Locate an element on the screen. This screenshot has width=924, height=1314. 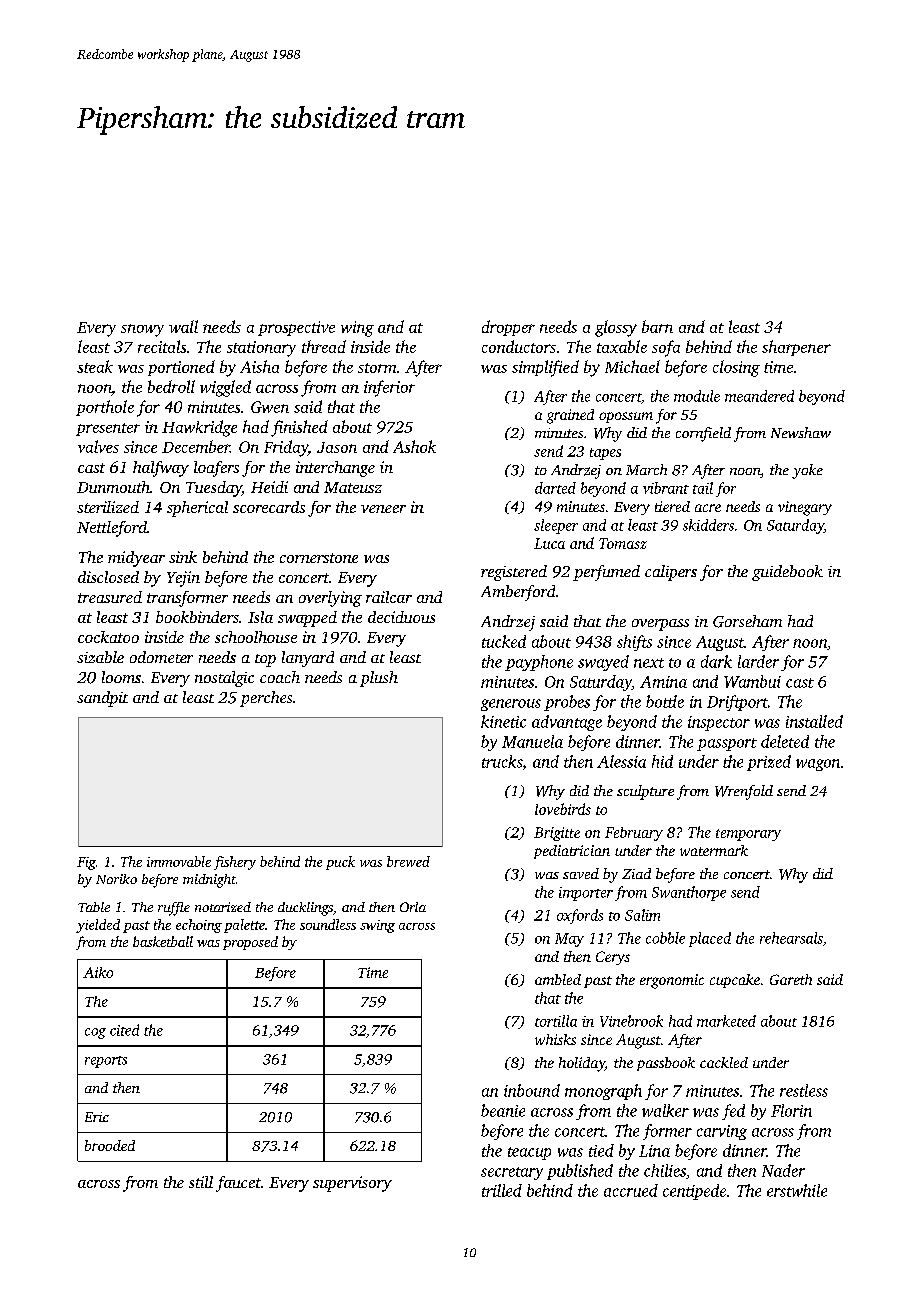
rehearsals is located at coordinates (791, 938).
